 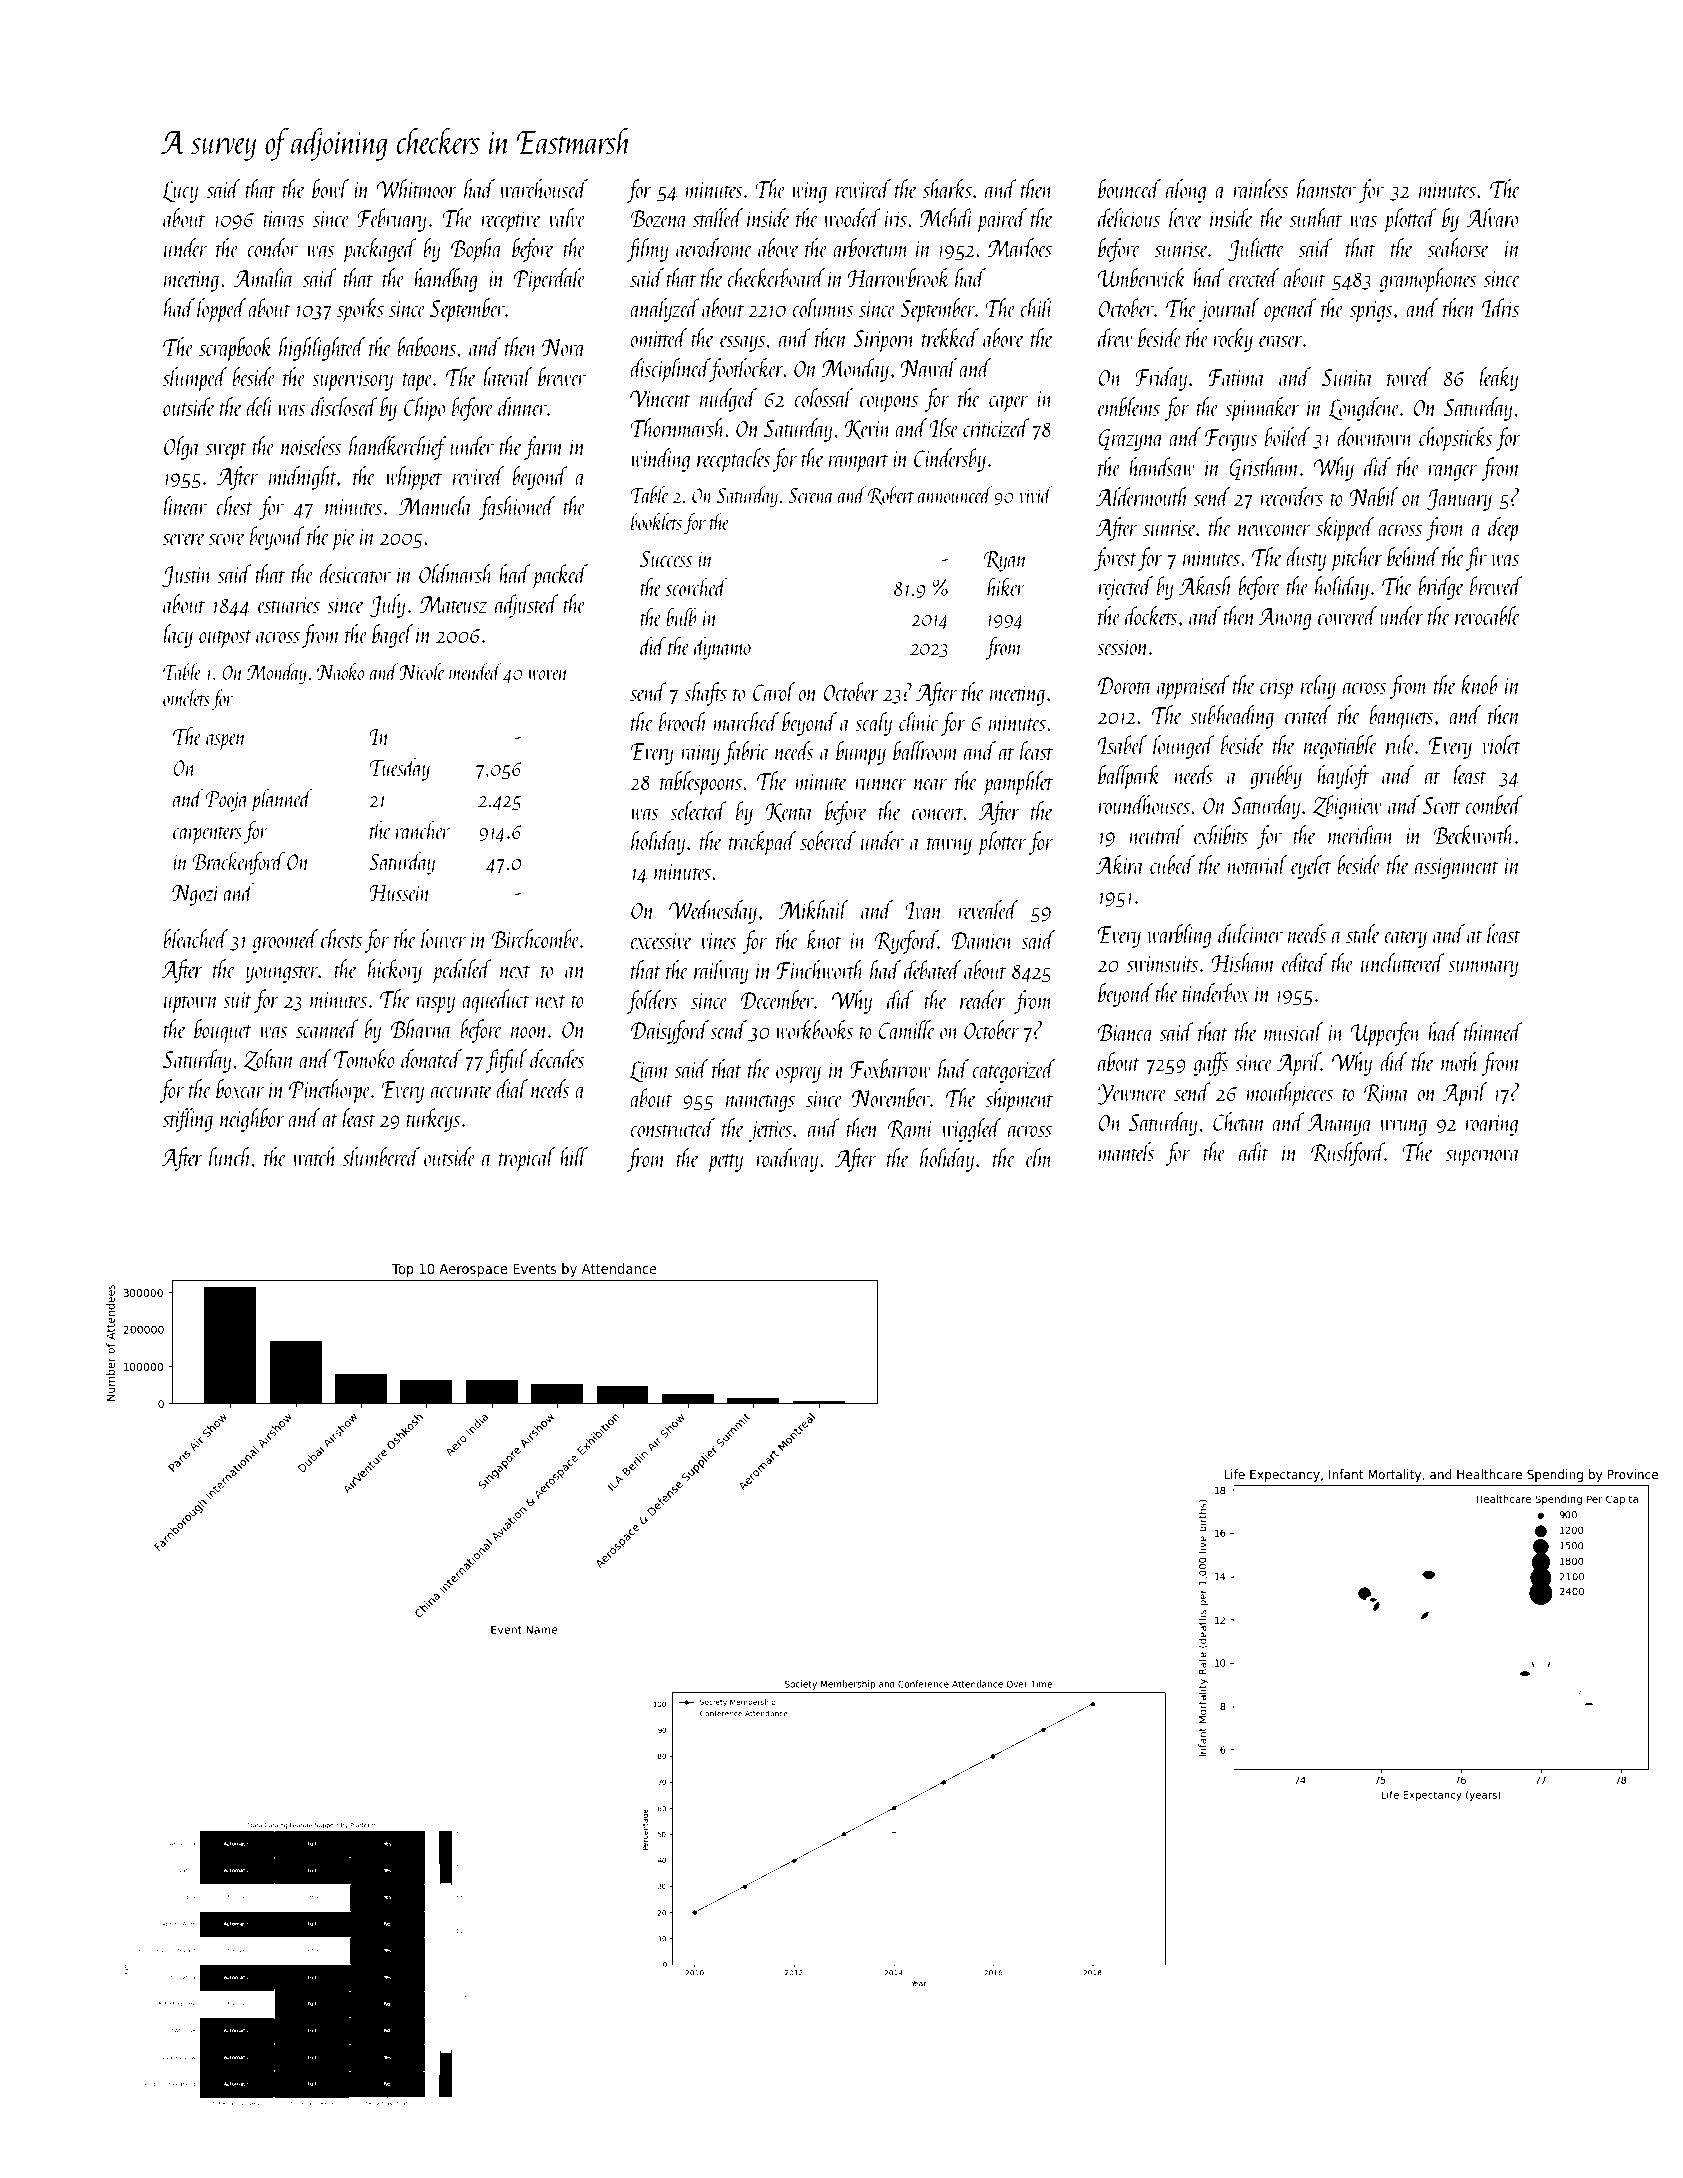 What do you see at coordinates (230, 1156) in the screenshot?
I see `lunch` at bounding box center [230, 1156].
